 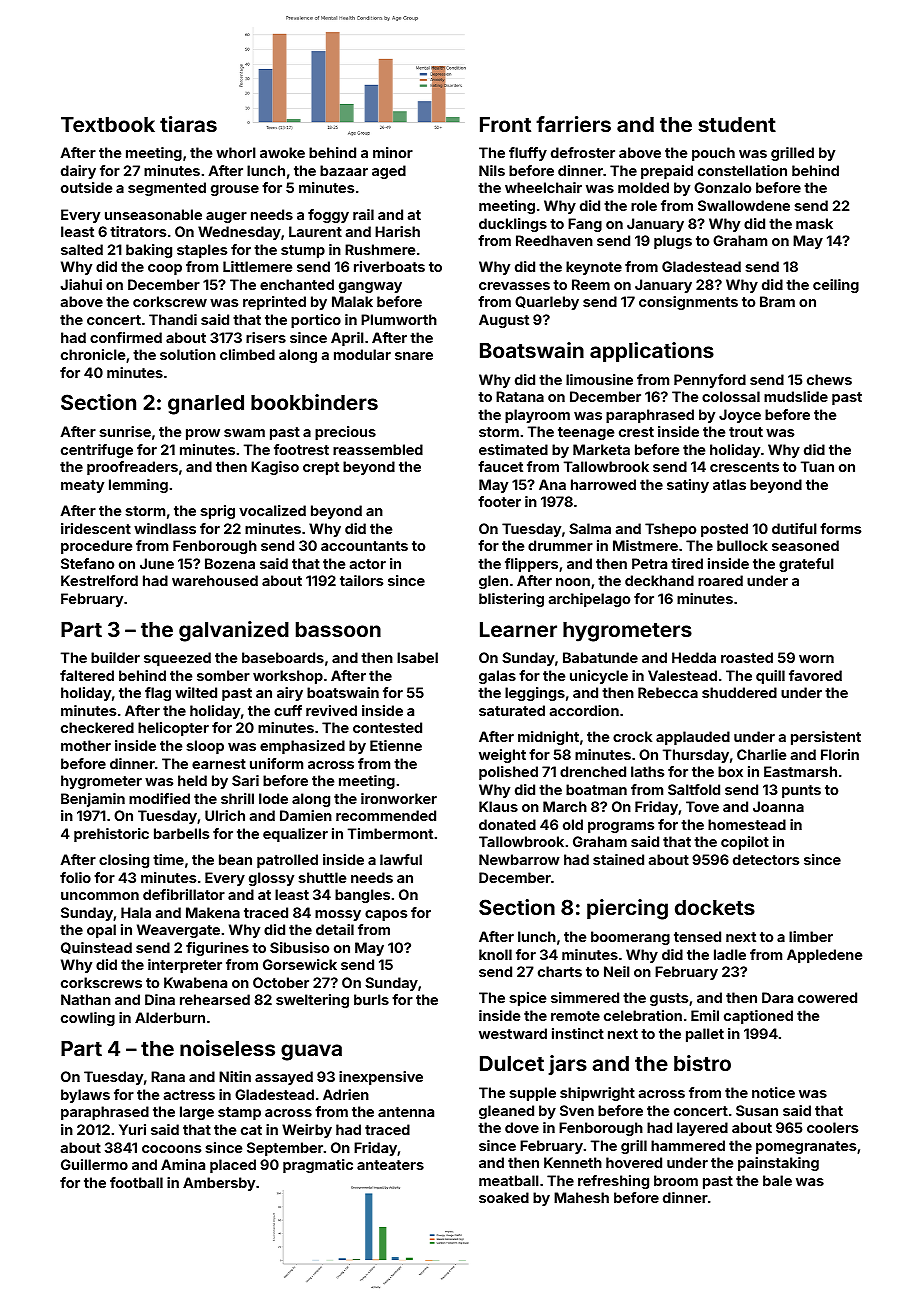 What do you see at coordinates (502, 756) in the screenshot?
I see `weight` at bounding box center [502, 756].
